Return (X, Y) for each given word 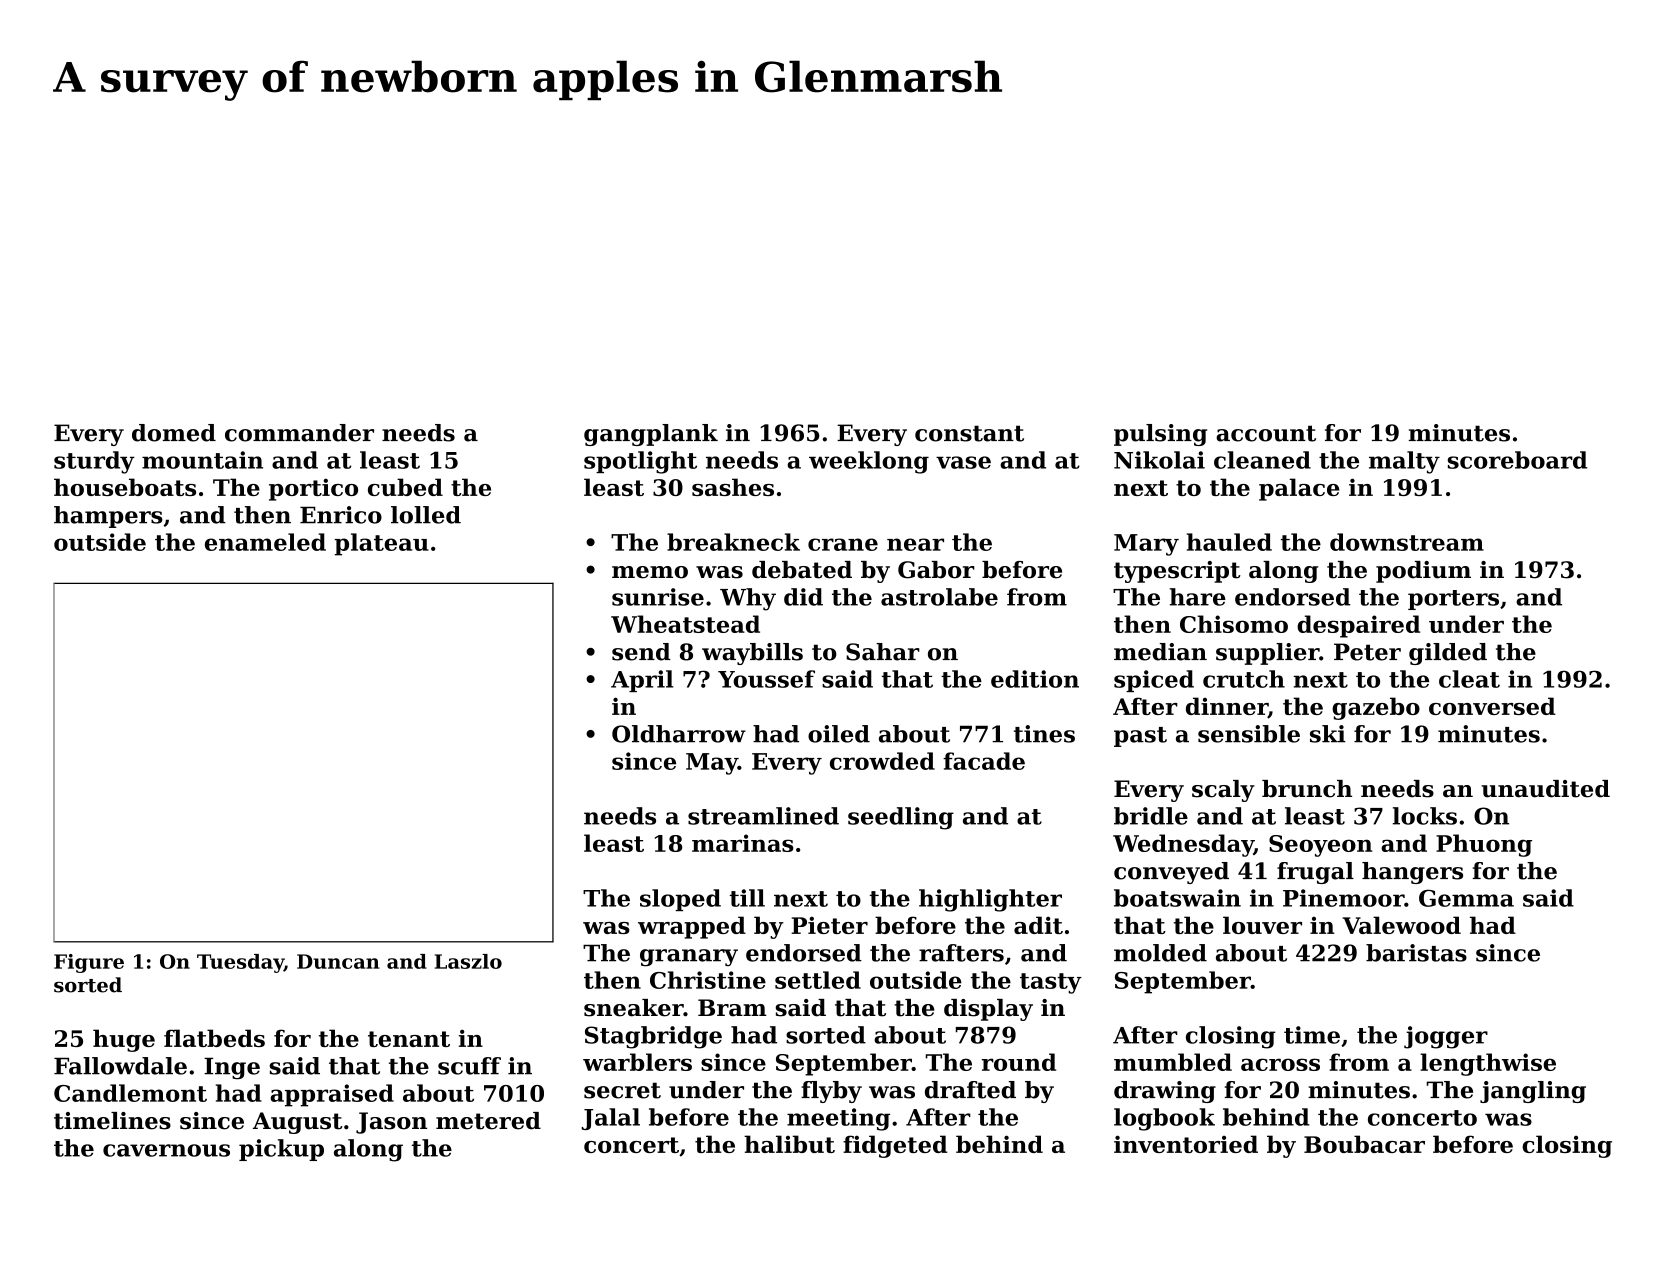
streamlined (763, 816)
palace (1299, 489)
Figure (89, 963)
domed (174, 433)
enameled (265, 542)
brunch (1307, 789)
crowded (882, 761)
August (298, 1123)
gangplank (651, 435)
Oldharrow (679, 734)
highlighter (990, 900)
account (1266, 433)
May (712, 764)
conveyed (1171, 873)
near (915, 544)
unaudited (1545, 789)
